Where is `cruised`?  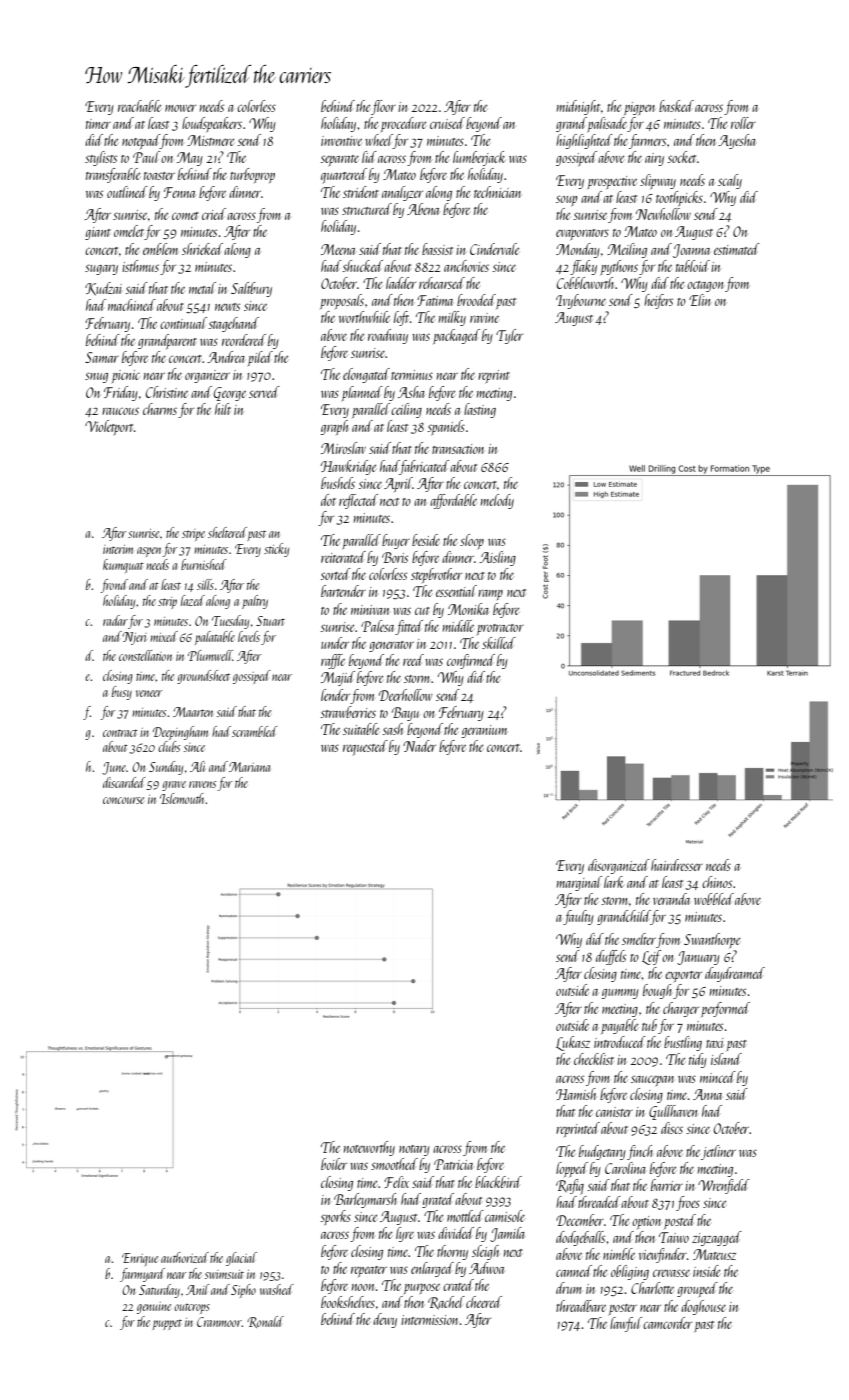 cruised is located at coordinates (447, 123).
